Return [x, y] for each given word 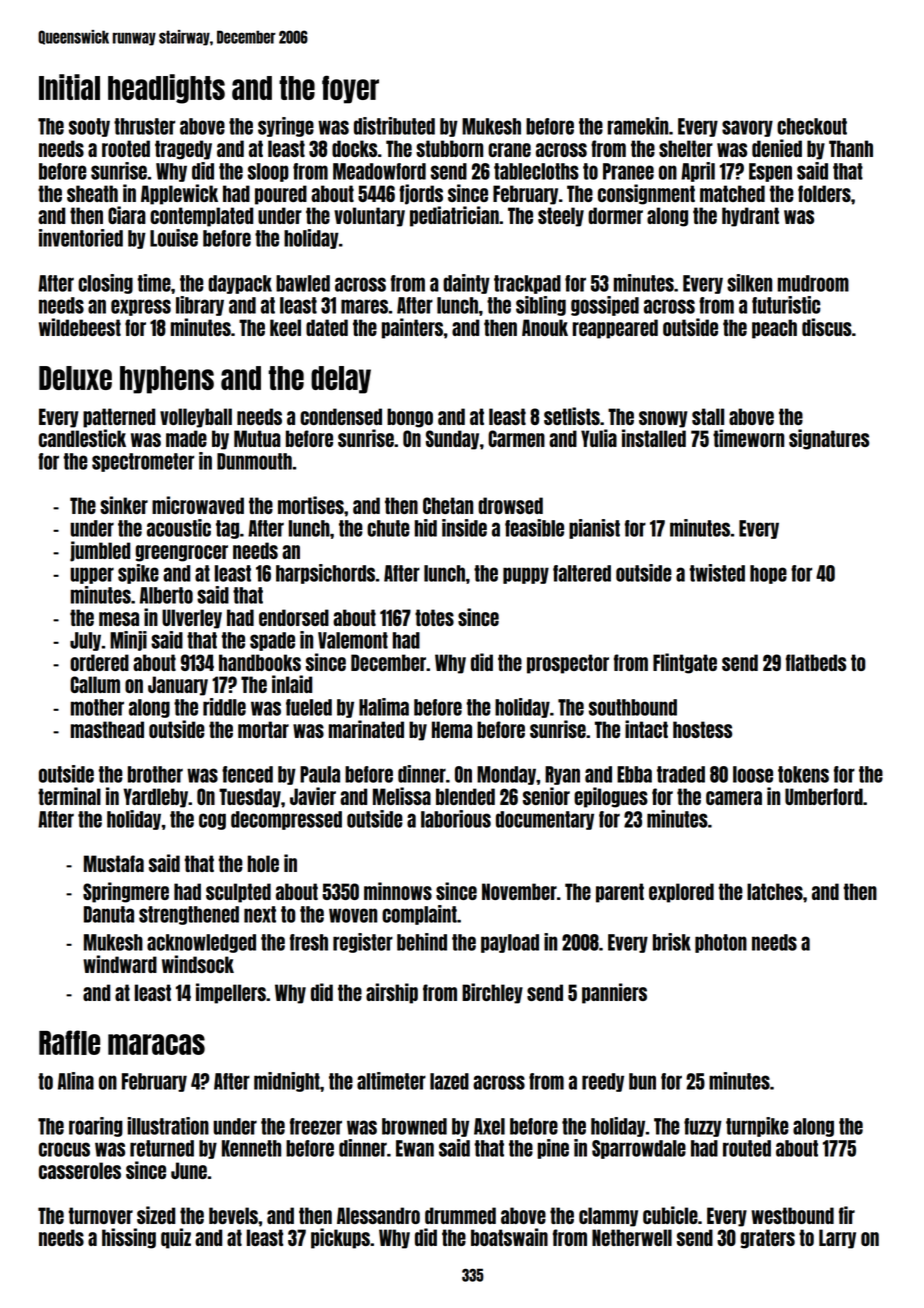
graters [768, 1239]
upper [92, 575]
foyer [350, 89]
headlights [166, 89]
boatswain [509, 1237]
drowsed [510, 505]
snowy [663, 419]
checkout [812, 126]
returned [162, 1148]
